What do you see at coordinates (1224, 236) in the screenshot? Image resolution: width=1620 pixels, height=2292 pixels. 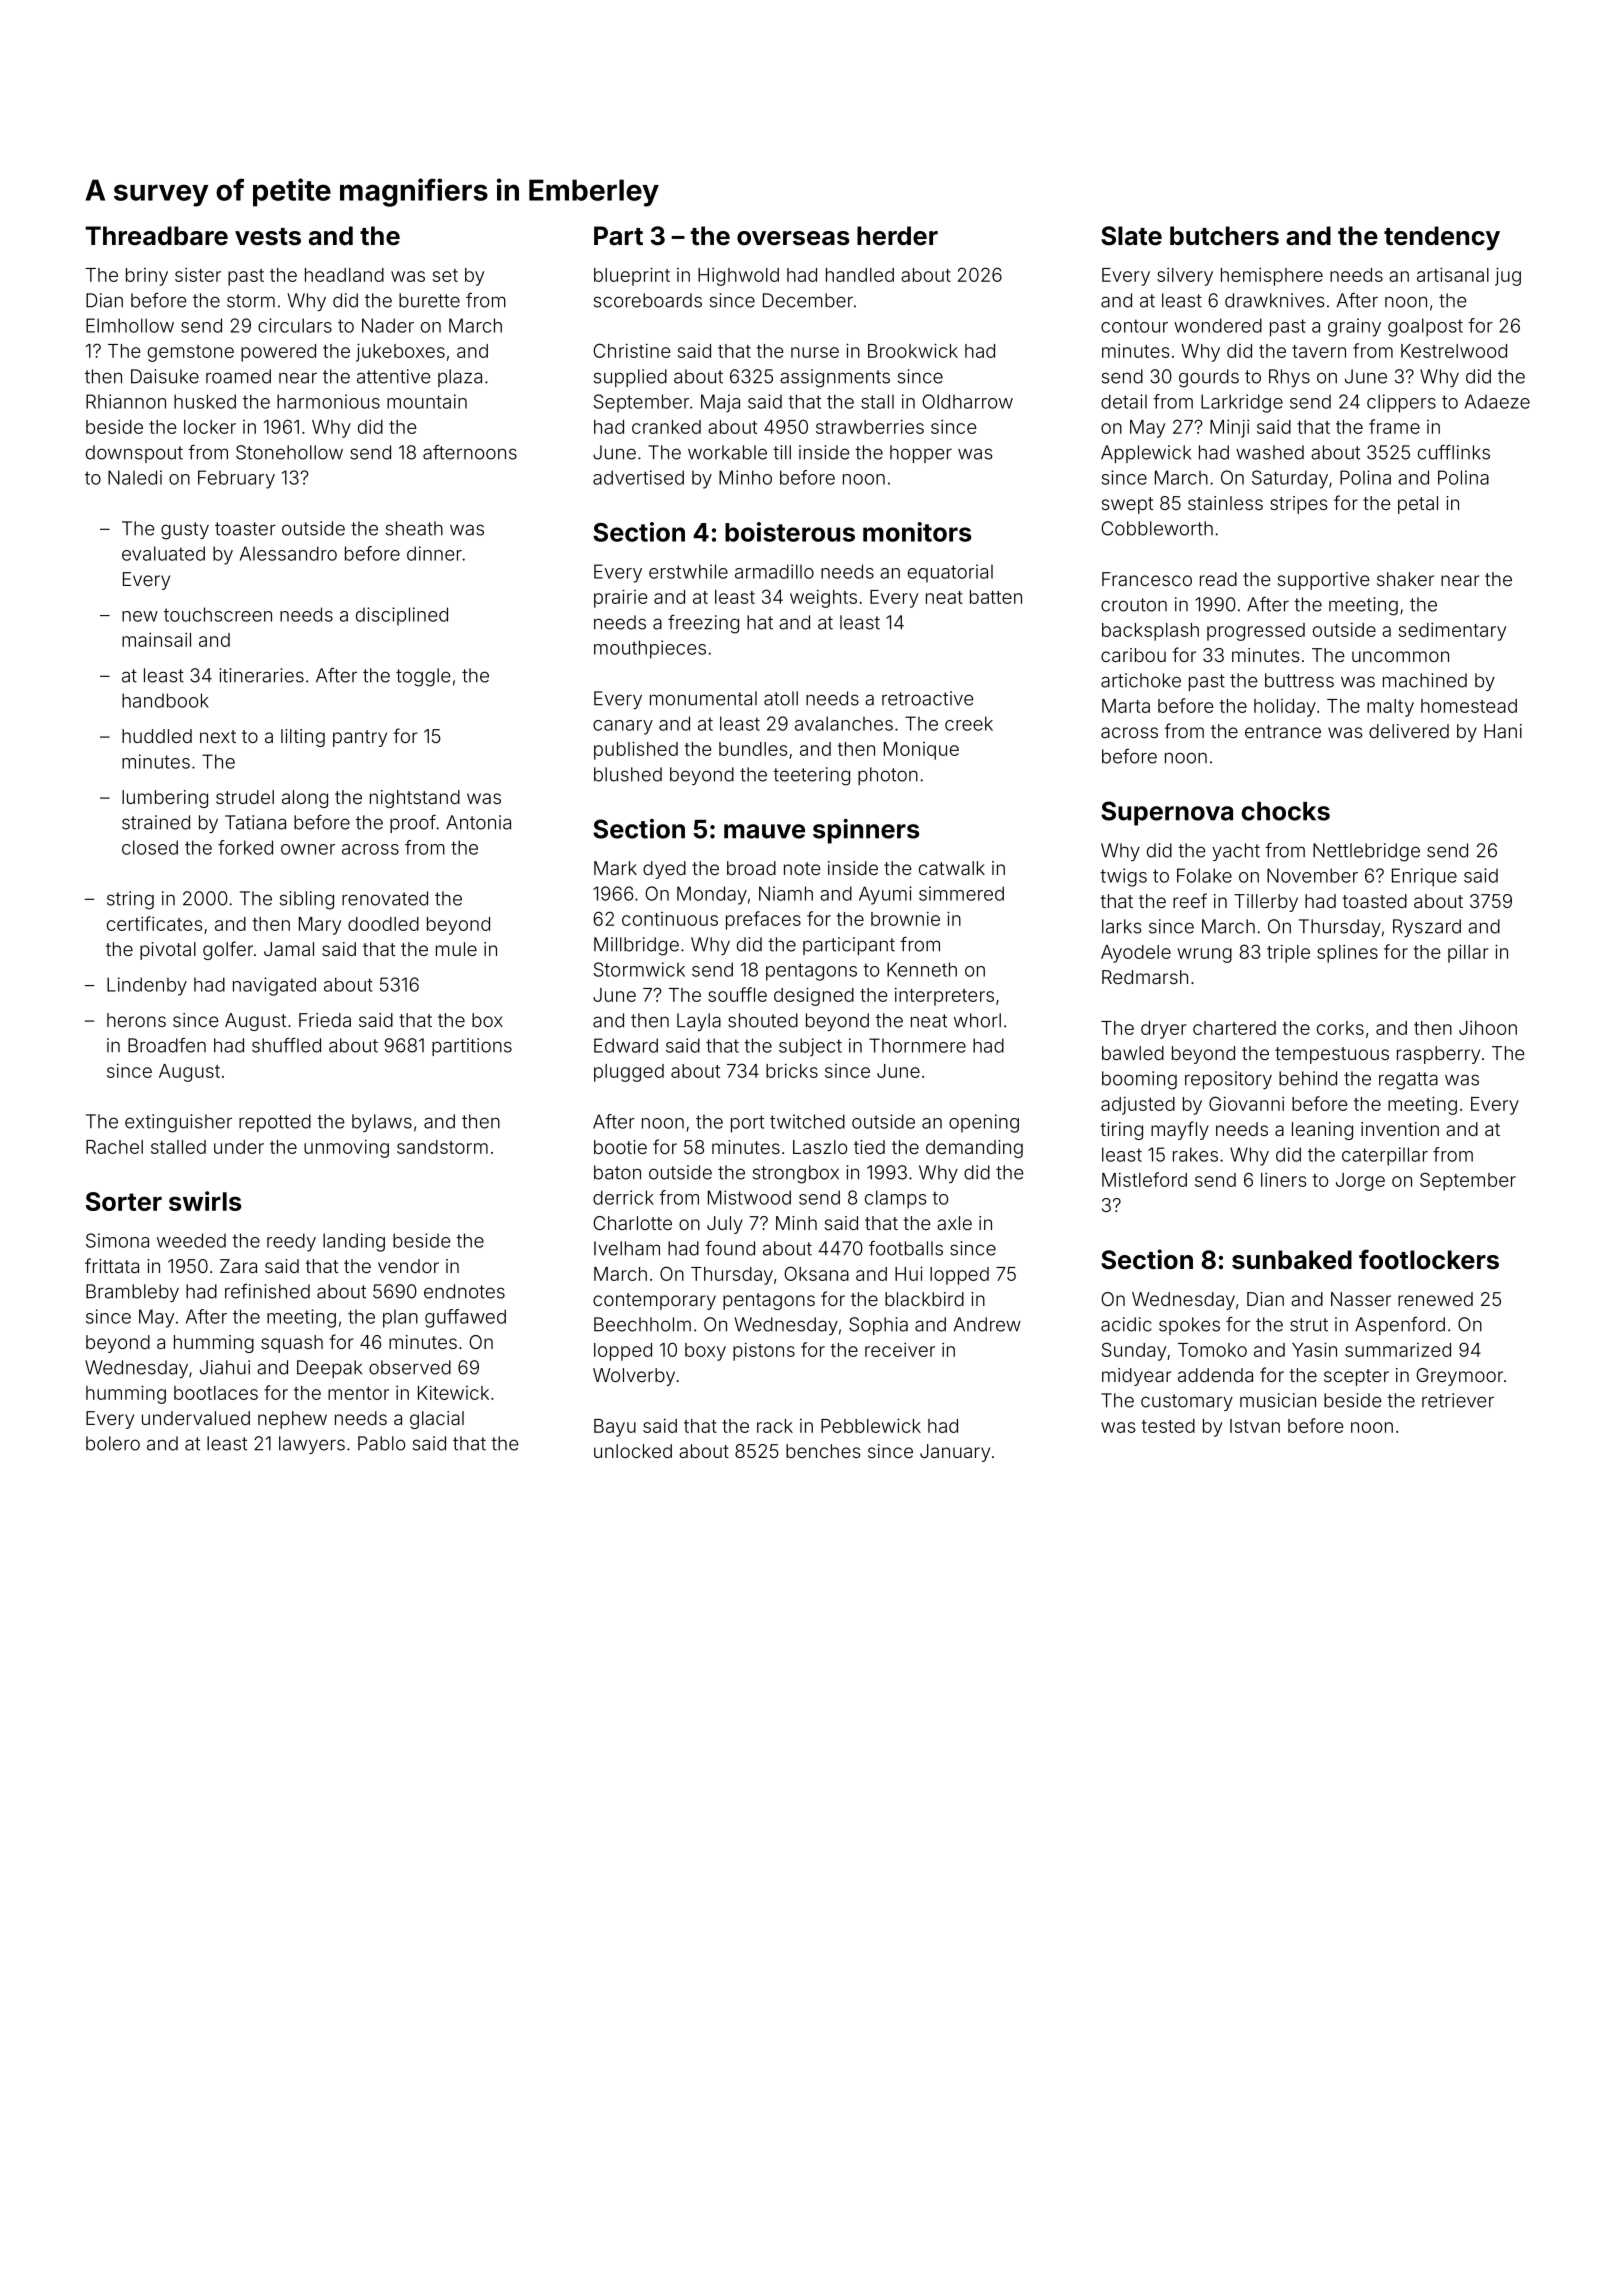 I see `butchers` at bounding box center [1224, 236].
